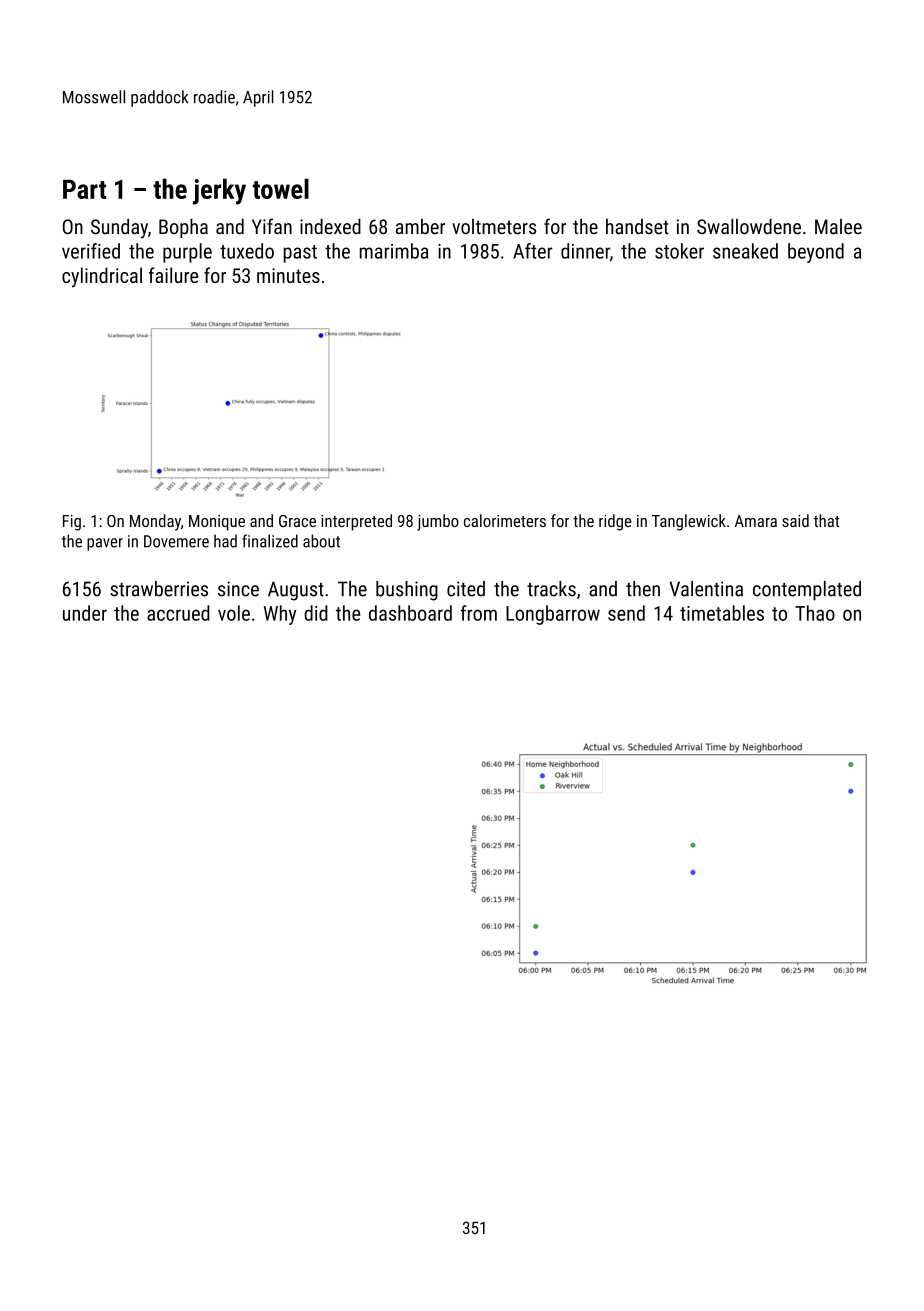 The width and height of the page is (924, 1311). I want to click on cylindrical, so click(102, 277).
